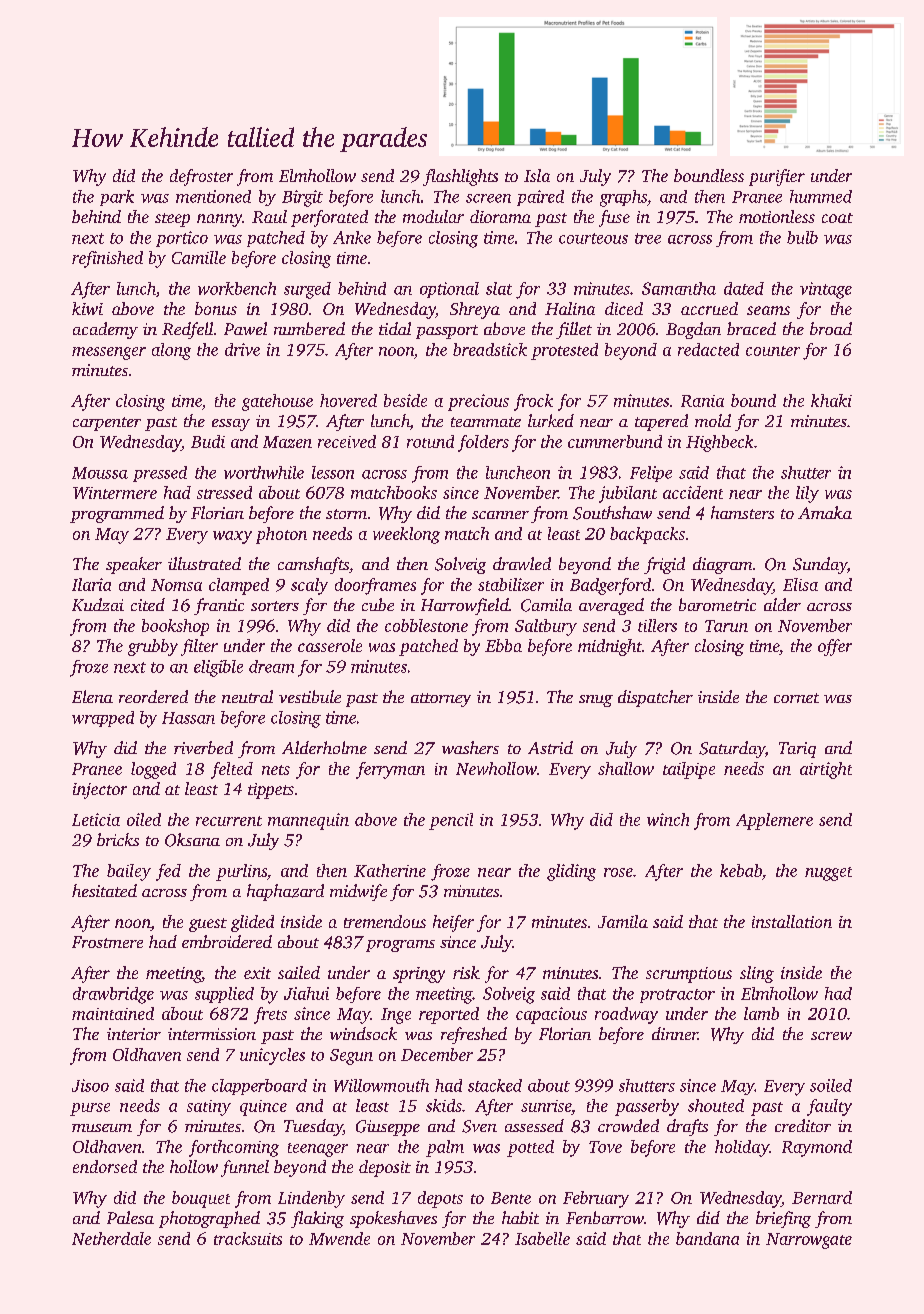 This image has width=924, height=1314. What do you see at coordinates (245, 1168) in the image?
I see `funnel` at bounding box center [245, 1168].
